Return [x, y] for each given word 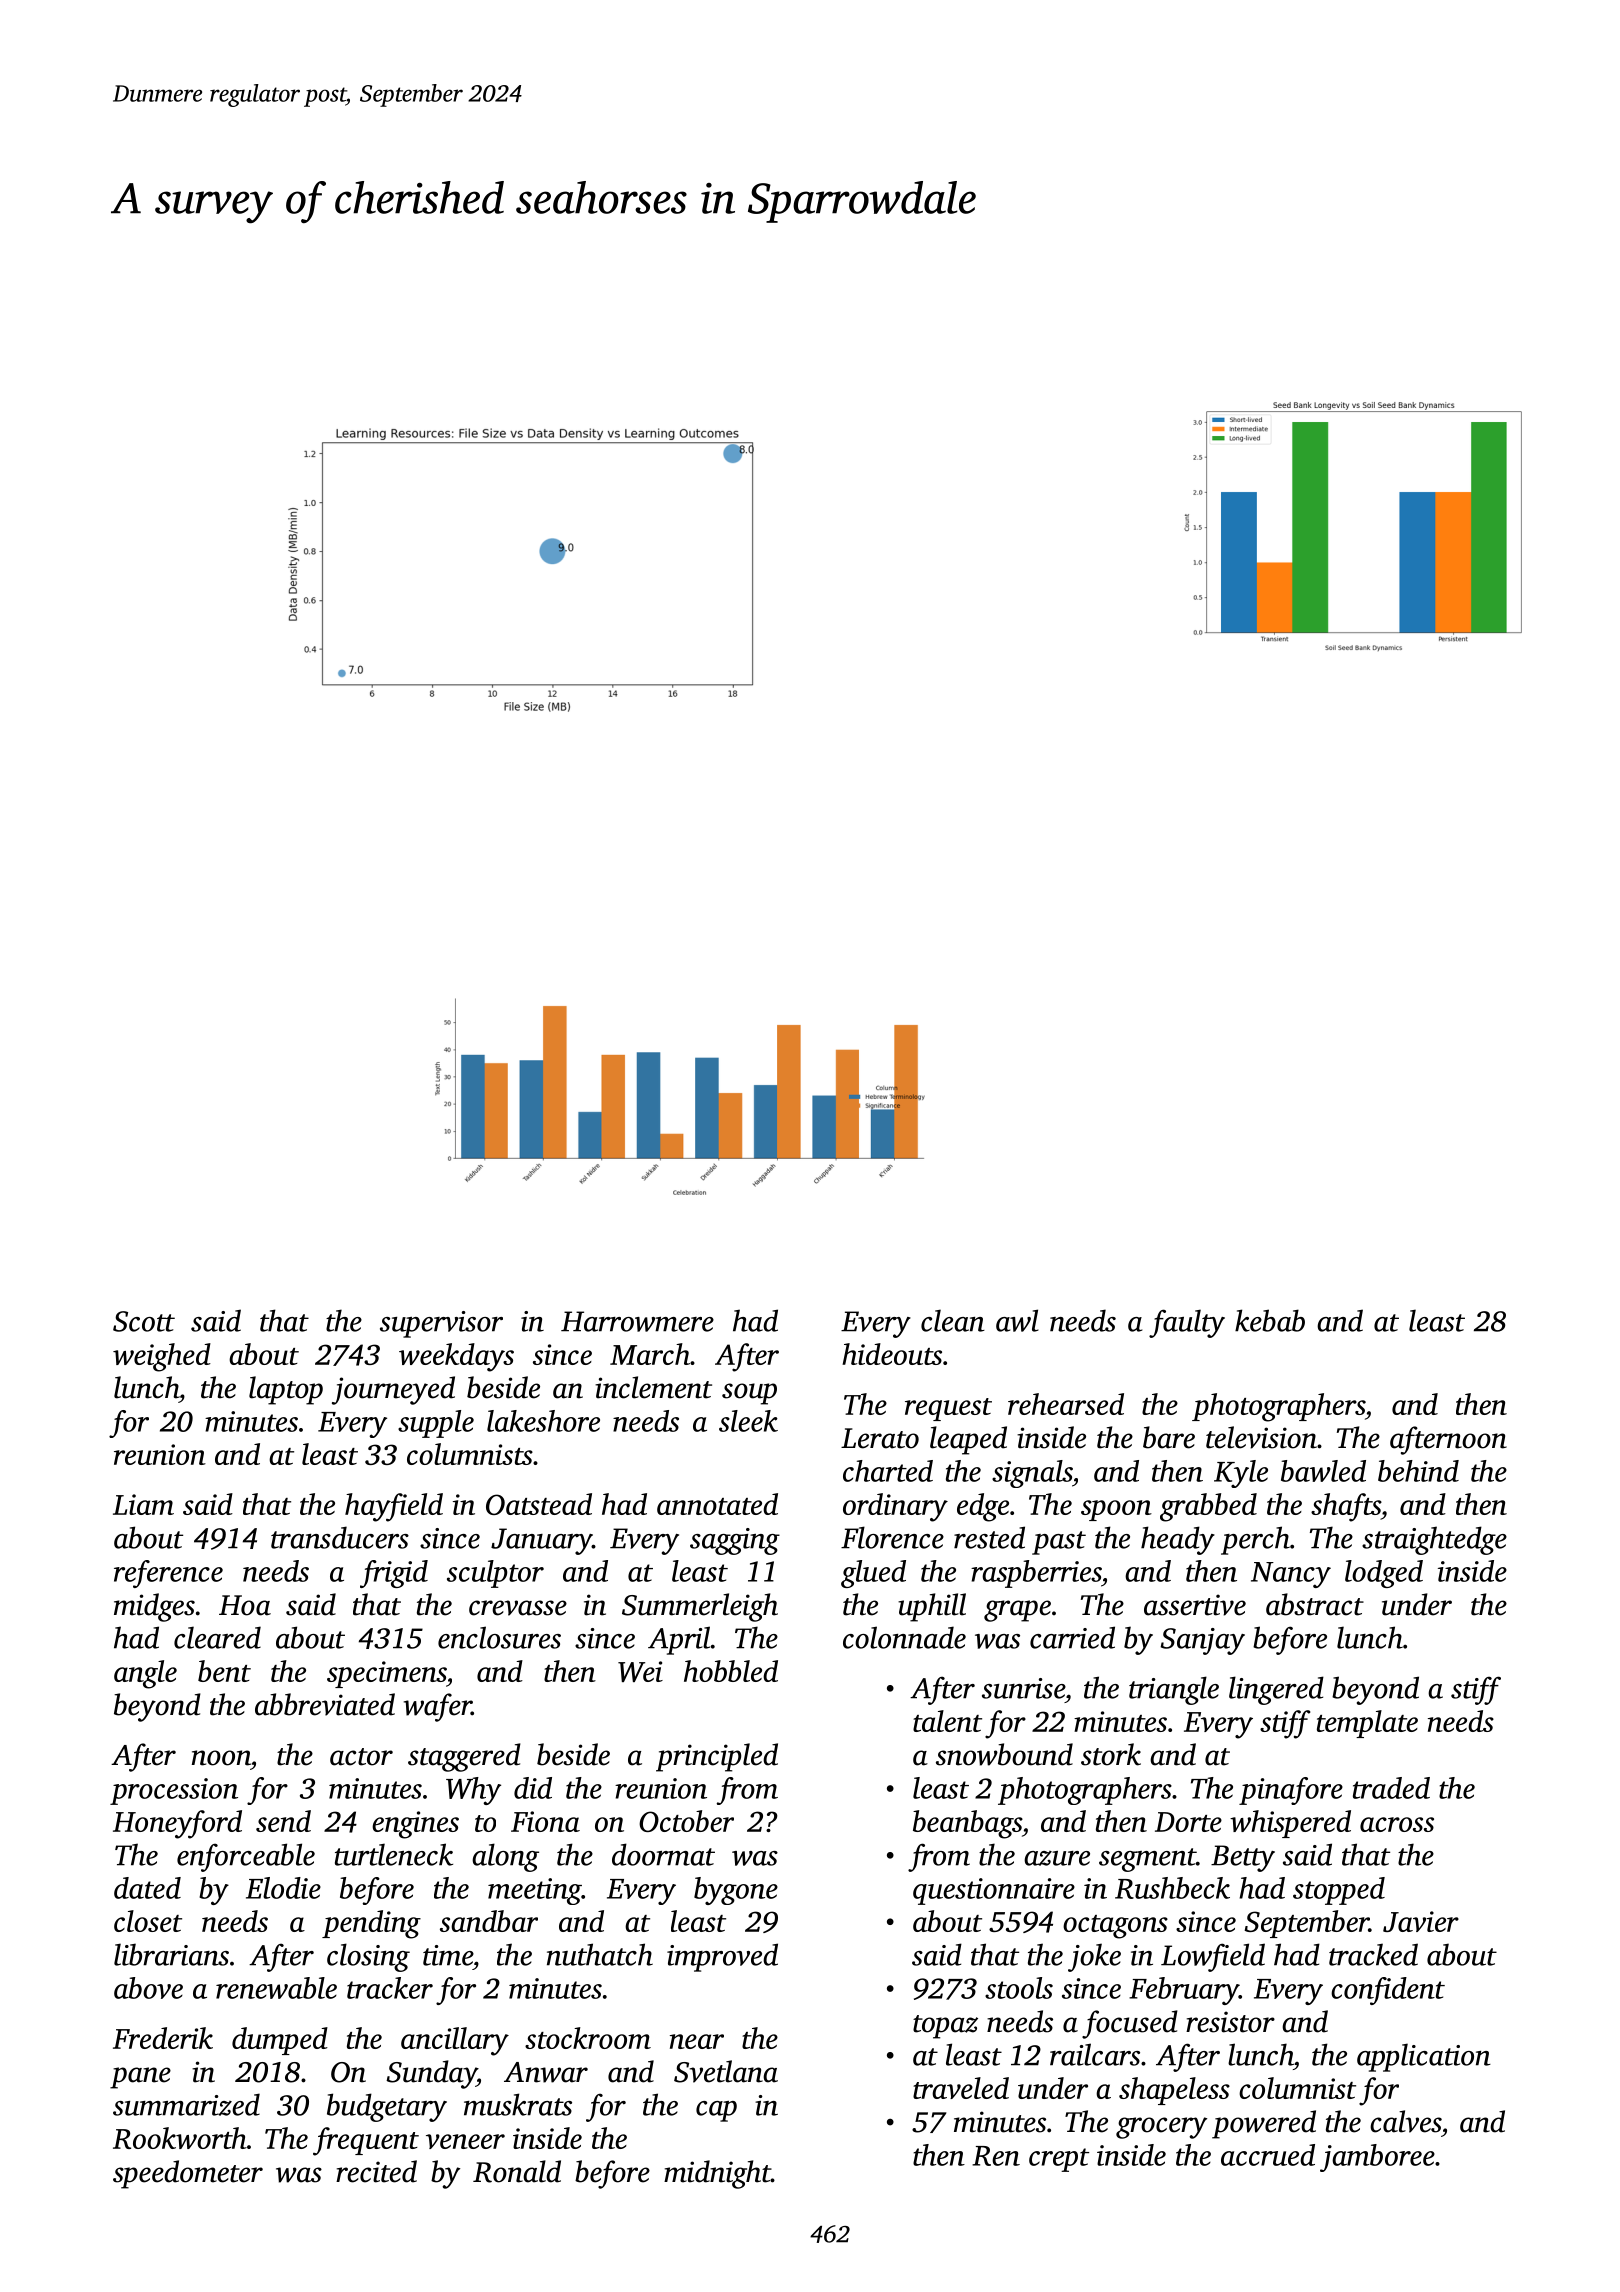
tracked [1373, 1954]
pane [140, 2078]
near [697, 2041]
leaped [968, 1440]
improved [722, 1957]
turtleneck [394, 1854]
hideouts [892, 1354]
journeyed [393, 1390]
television [1261, 1437]
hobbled [731, 1671]
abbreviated [325, 1704]
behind [1418, 1471]
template [1367, 1724]
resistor [1230, 2022]
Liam [143, 1504]
